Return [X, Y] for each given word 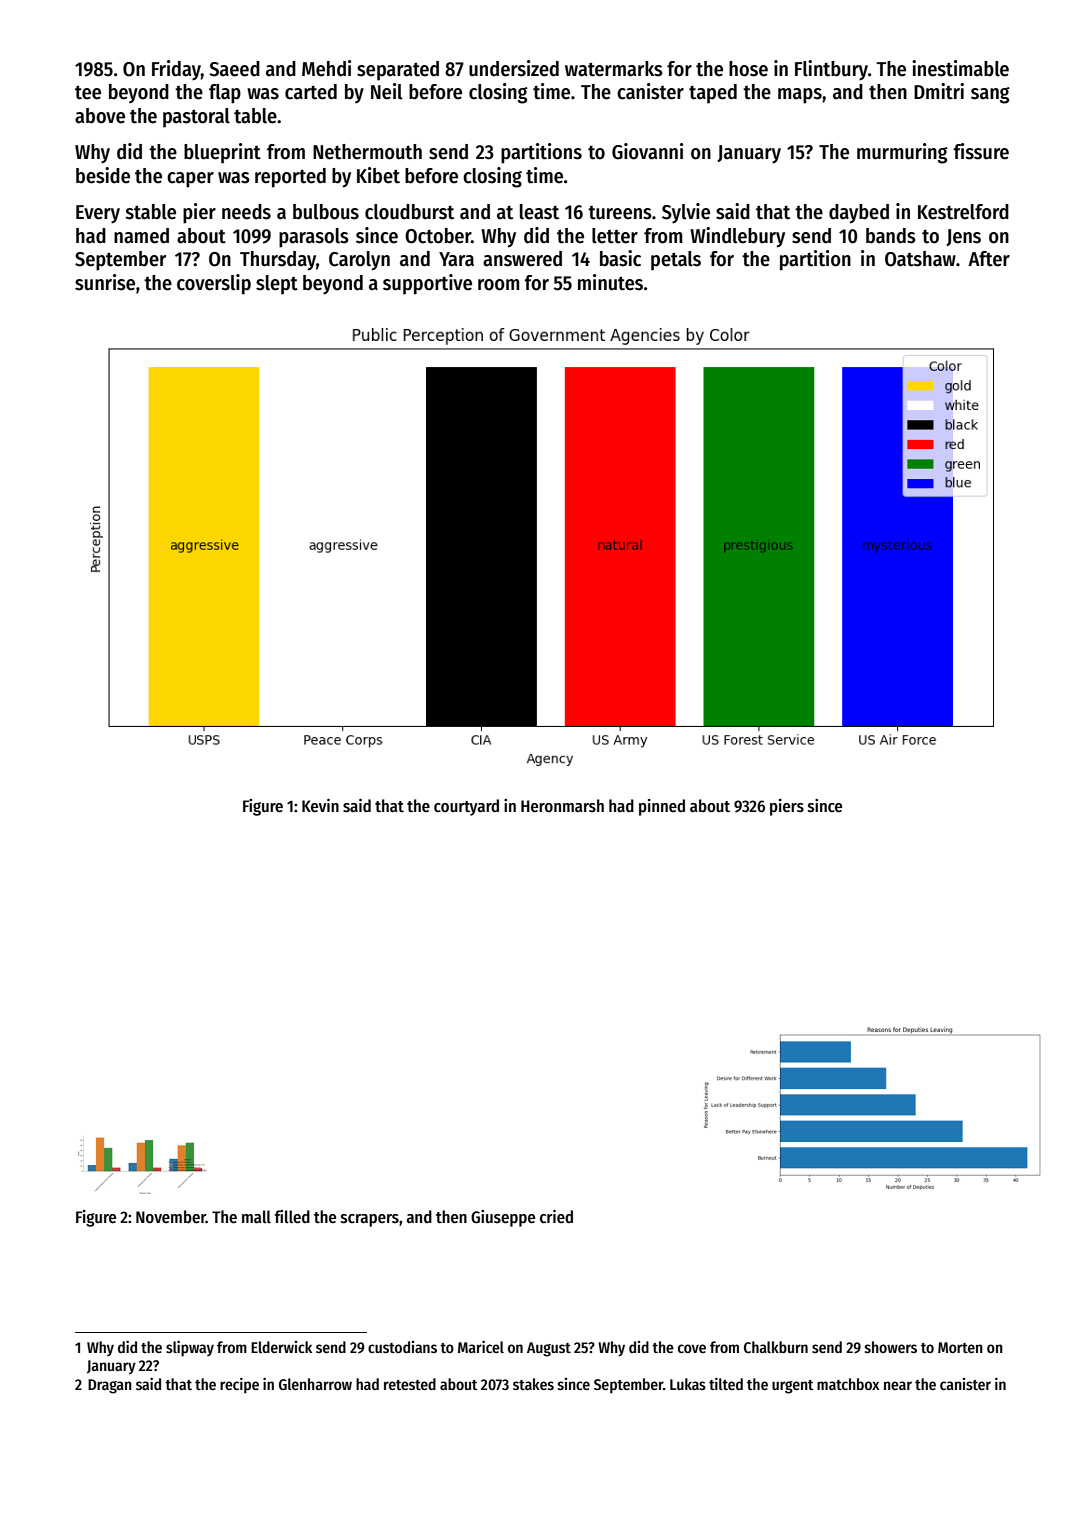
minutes [610, 282]
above [100, 116]
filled [292, 1217]
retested [410, 1384]
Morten [960, 1347]
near [898, 1385]
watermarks [614, 69]
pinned [662, 807]
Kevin [320, 806]
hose [748, 69]
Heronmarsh [562, 806]
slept [277, 285]
